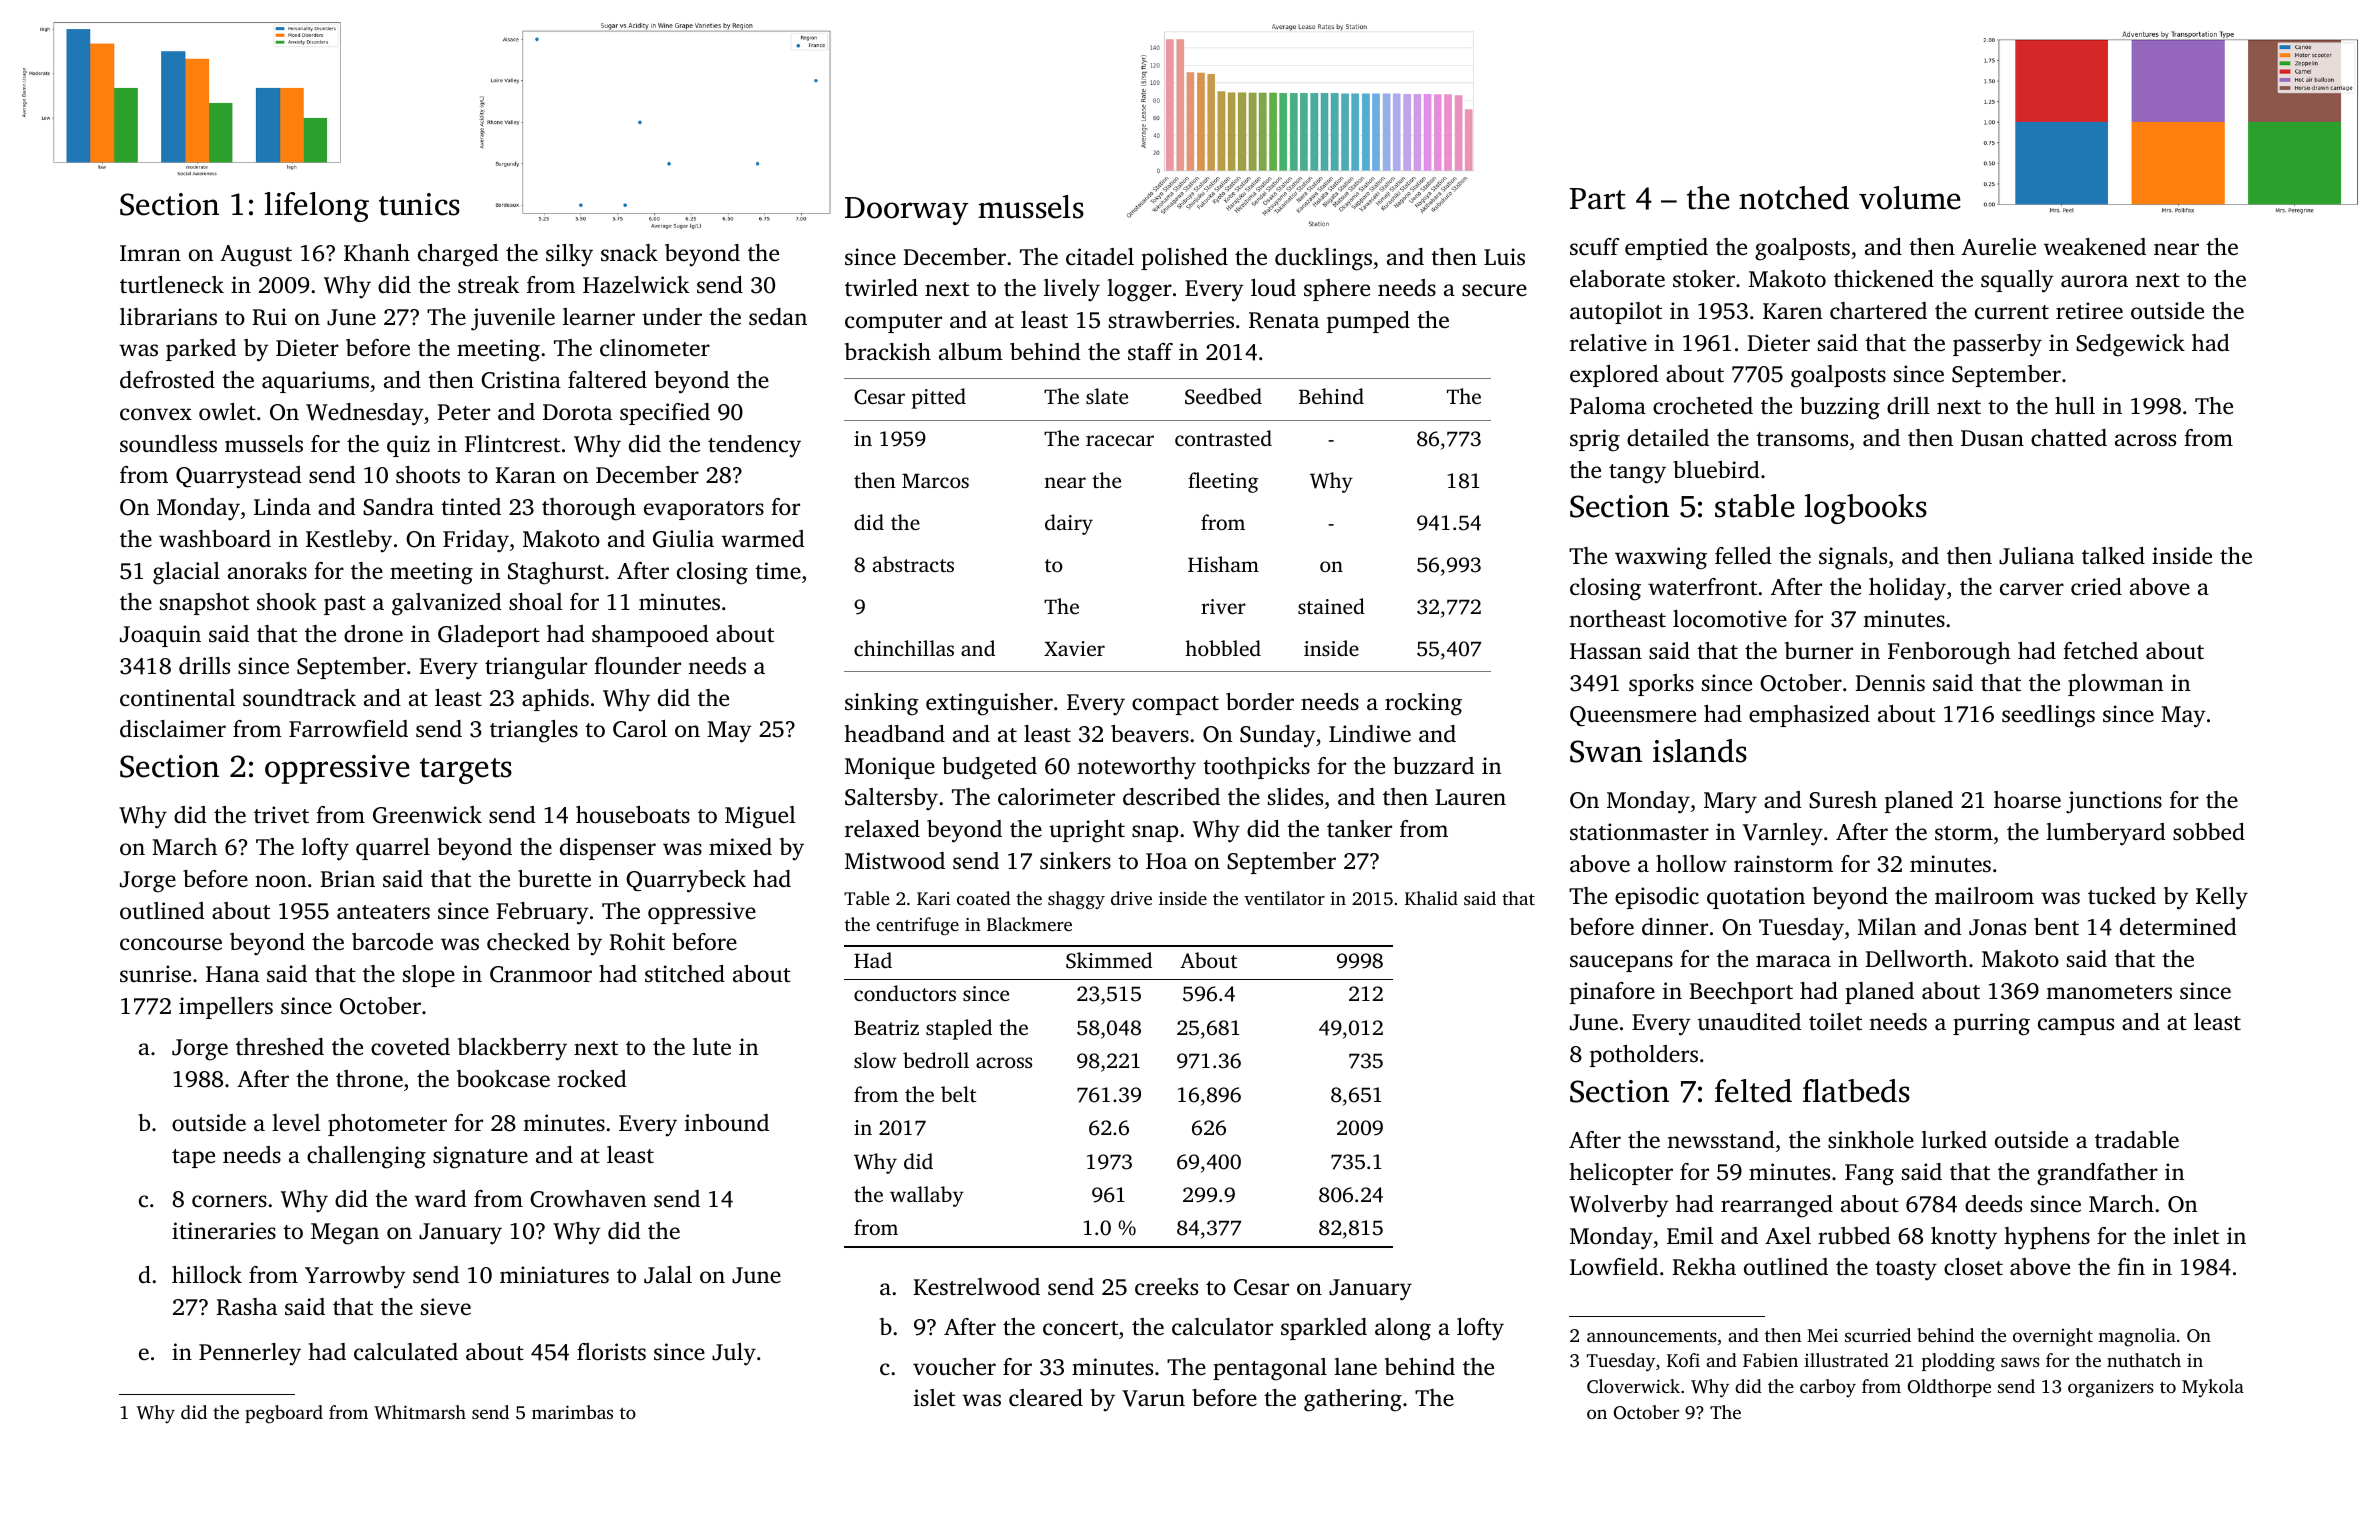 Image resolution: width=2380 pixels, height=1540 pixels. What do you see at coordinates (2097, 1174) in the image?
I see `grandfather` at bounding box center [2097, 1174].
